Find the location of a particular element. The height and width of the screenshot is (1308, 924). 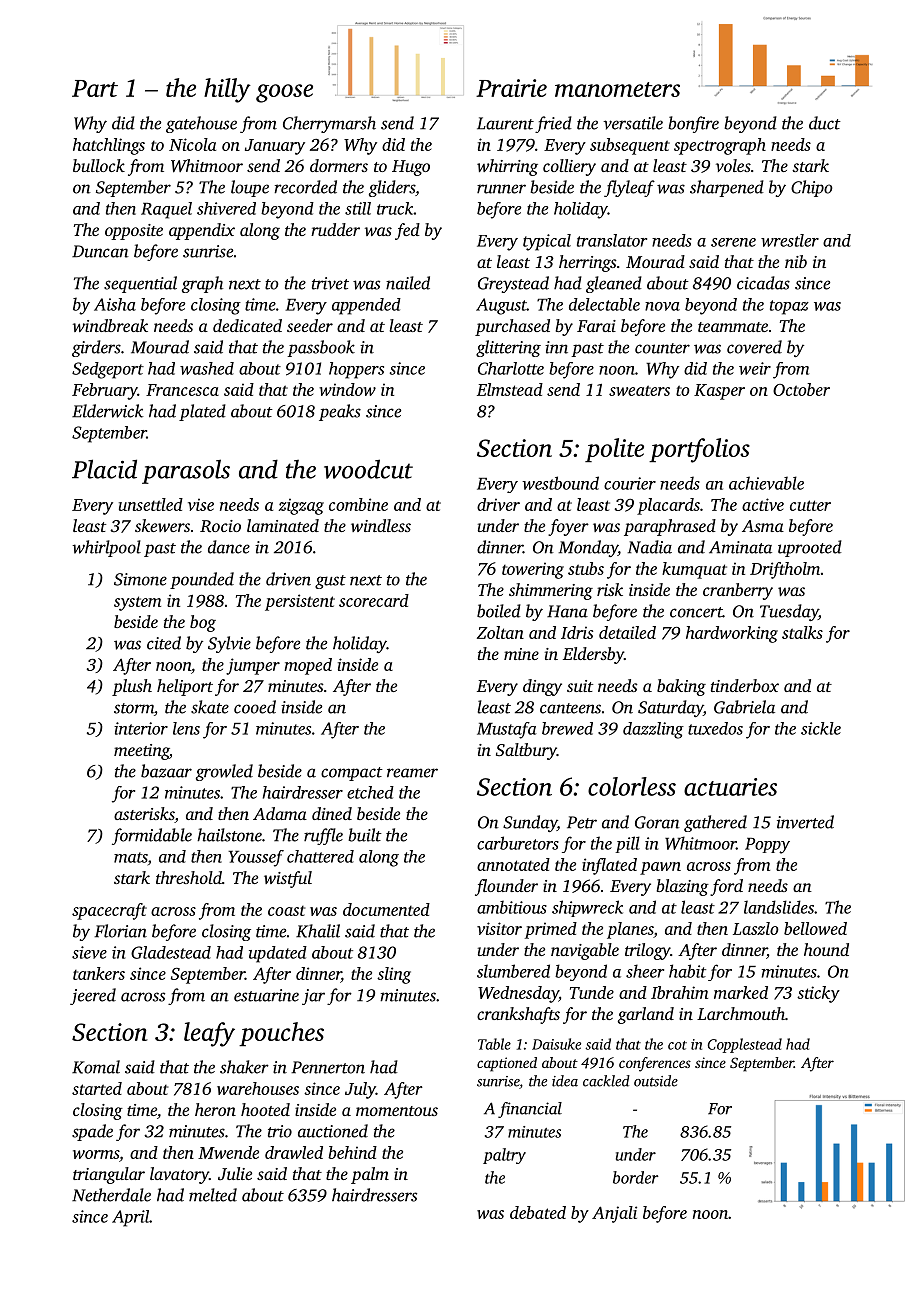

uprooted is located at coordinates (810, 548).
